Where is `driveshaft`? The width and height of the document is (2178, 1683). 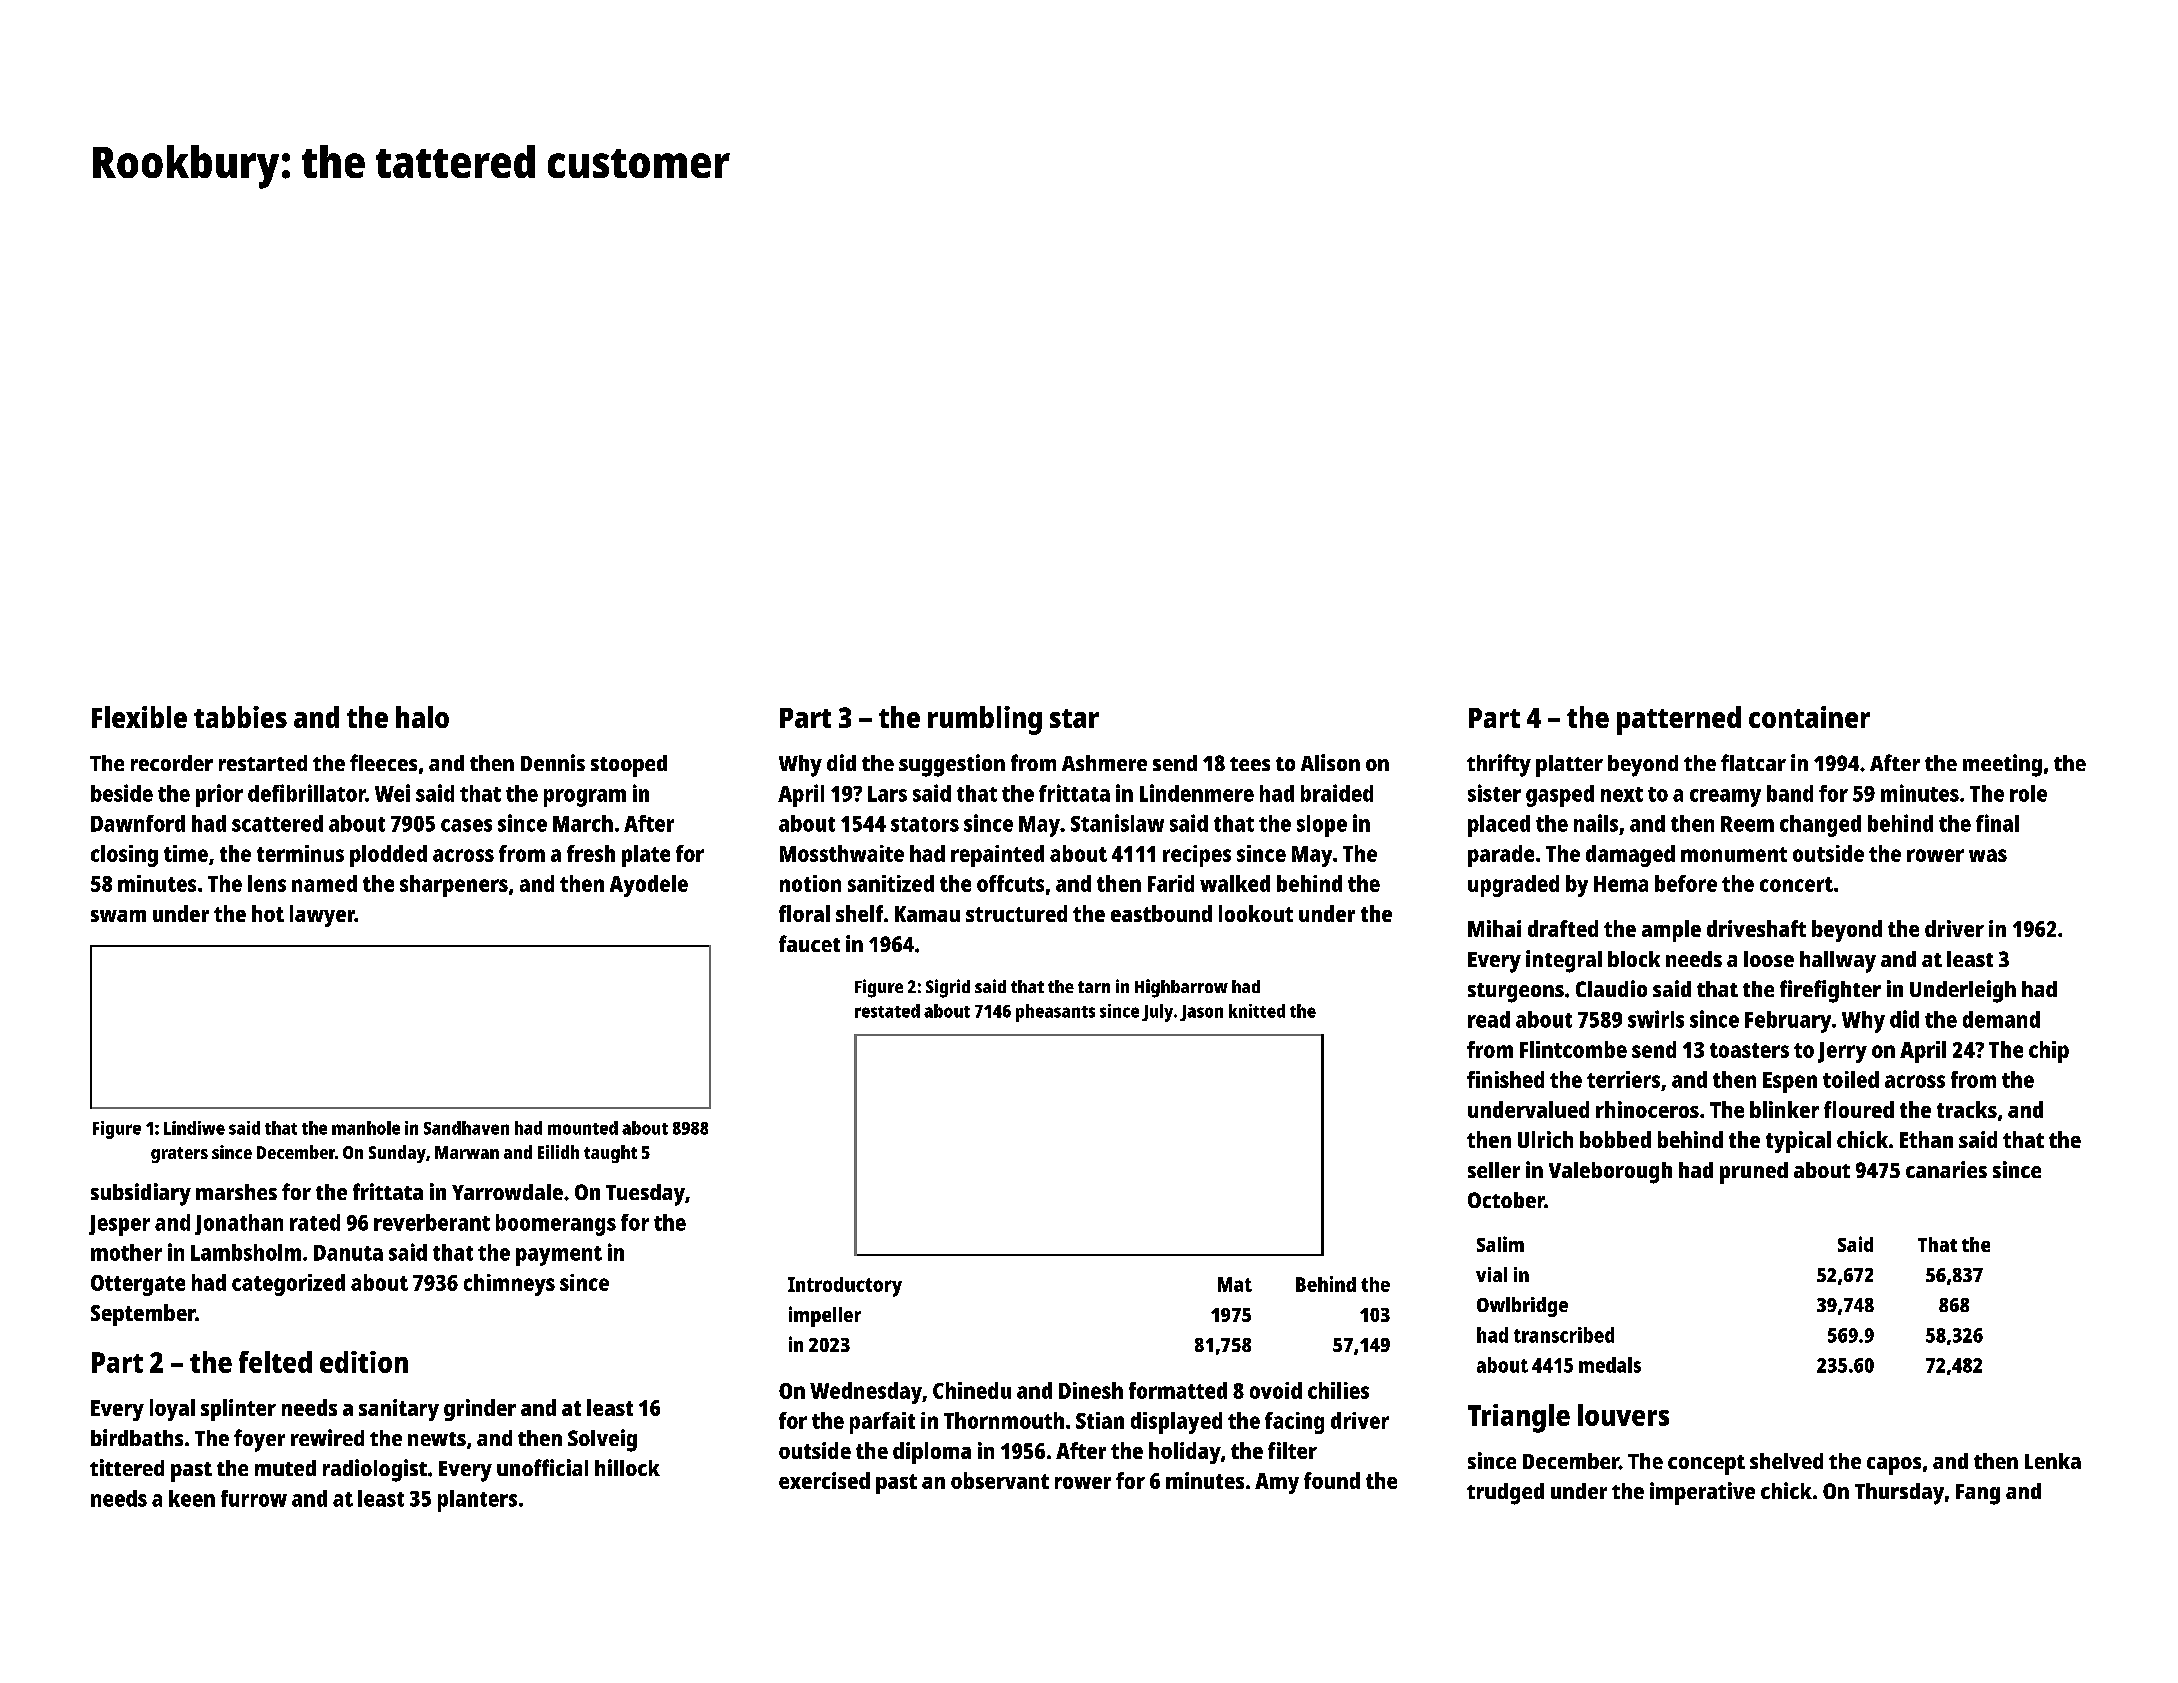
driveshaft is located at coordinates (1756, 928).
